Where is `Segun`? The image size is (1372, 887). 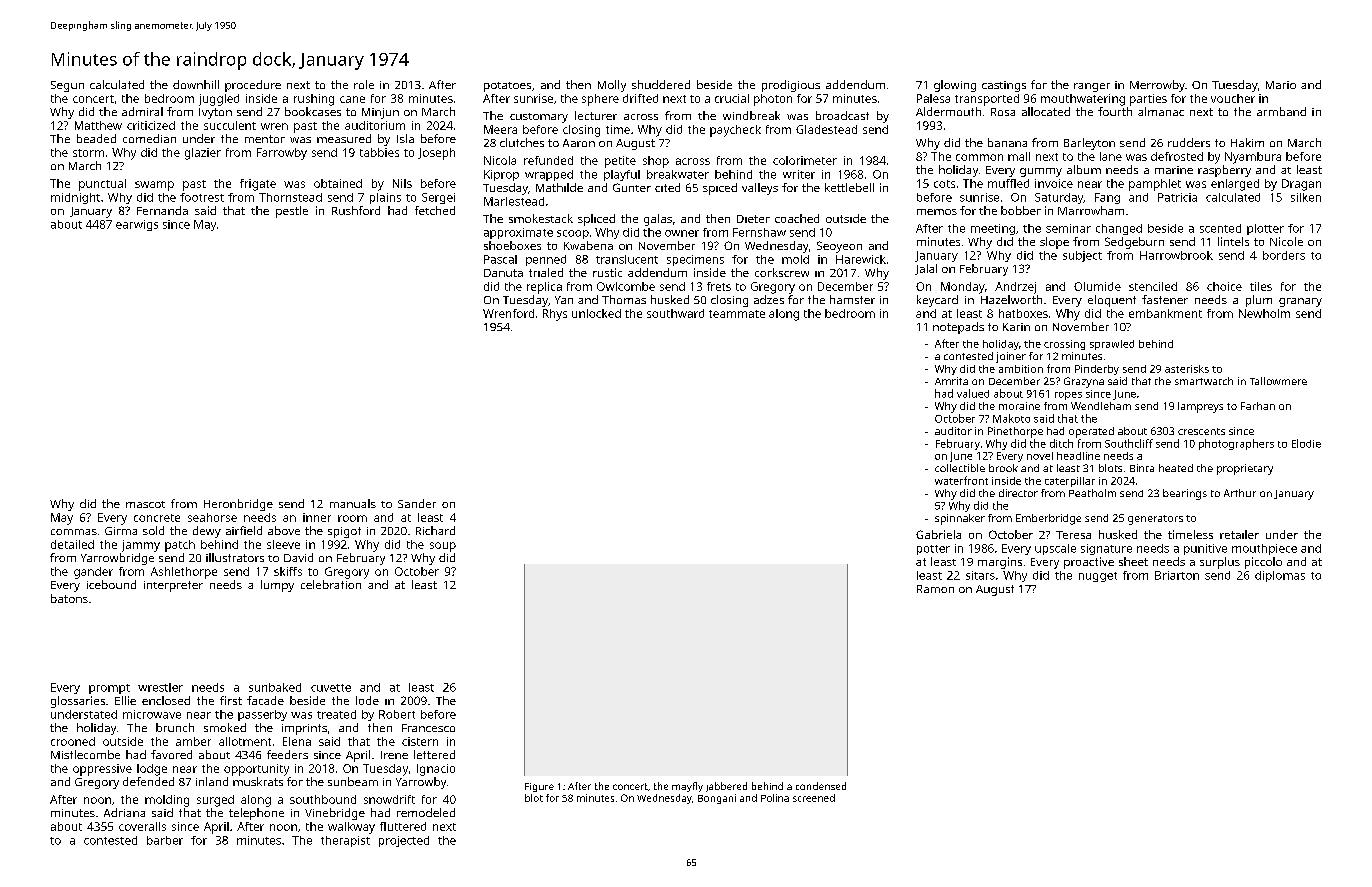 Segun is located at coordinates (67, 86).
